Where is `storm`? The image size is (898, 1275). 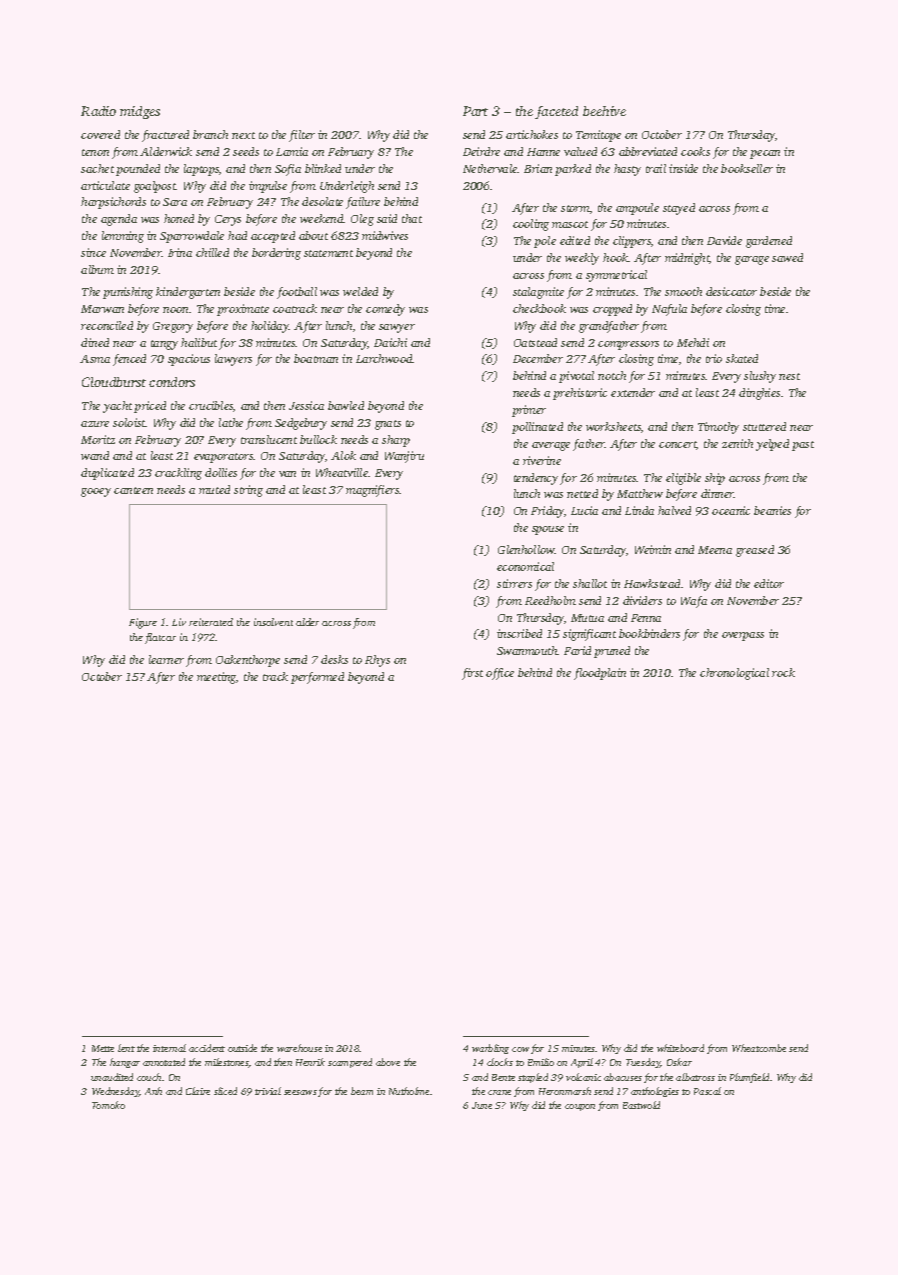 storm is located at coordinates (575, 208).
